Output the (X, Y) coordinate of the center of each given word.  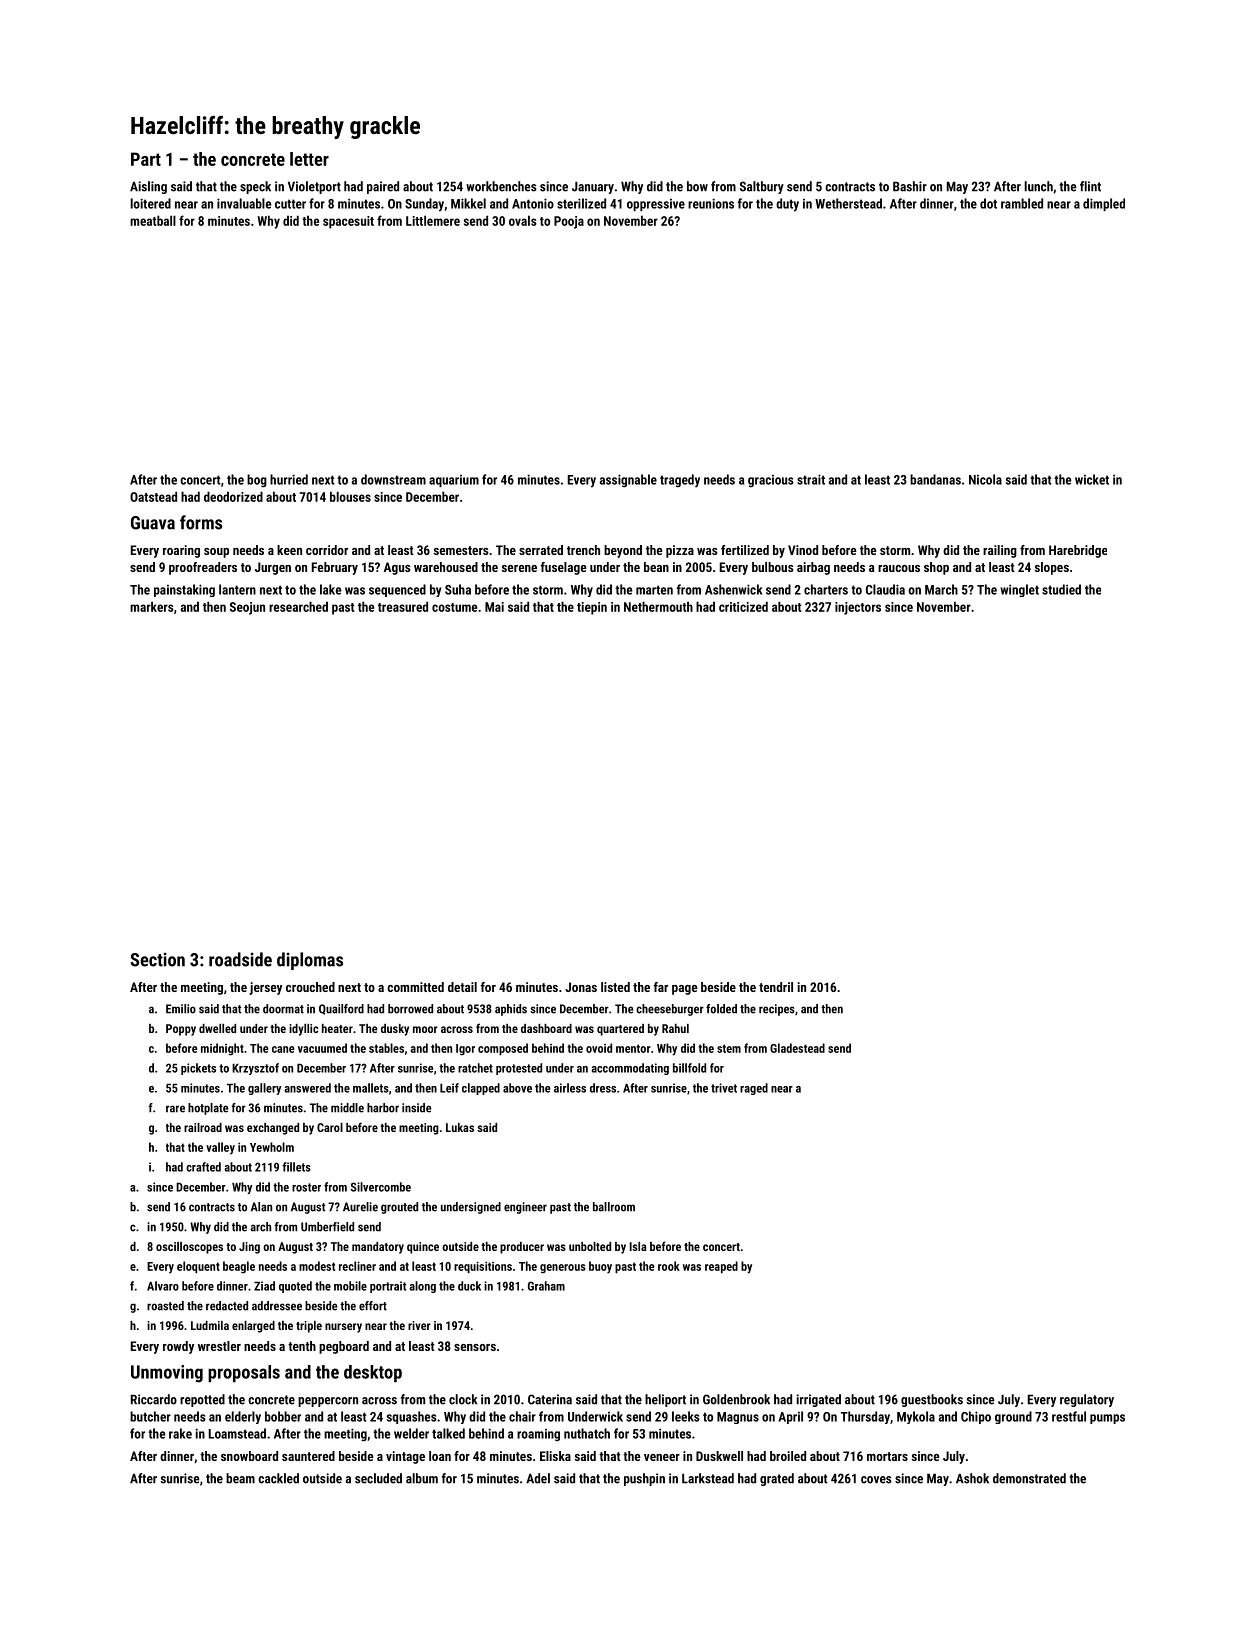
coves (876, 1480)
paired (383, 187)
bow (697, 186)
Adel (538, 1478)
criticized (743, 606)
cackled (278, 1478)
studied (1061, 589)
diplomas (310, 961)
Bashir (910, 186)
